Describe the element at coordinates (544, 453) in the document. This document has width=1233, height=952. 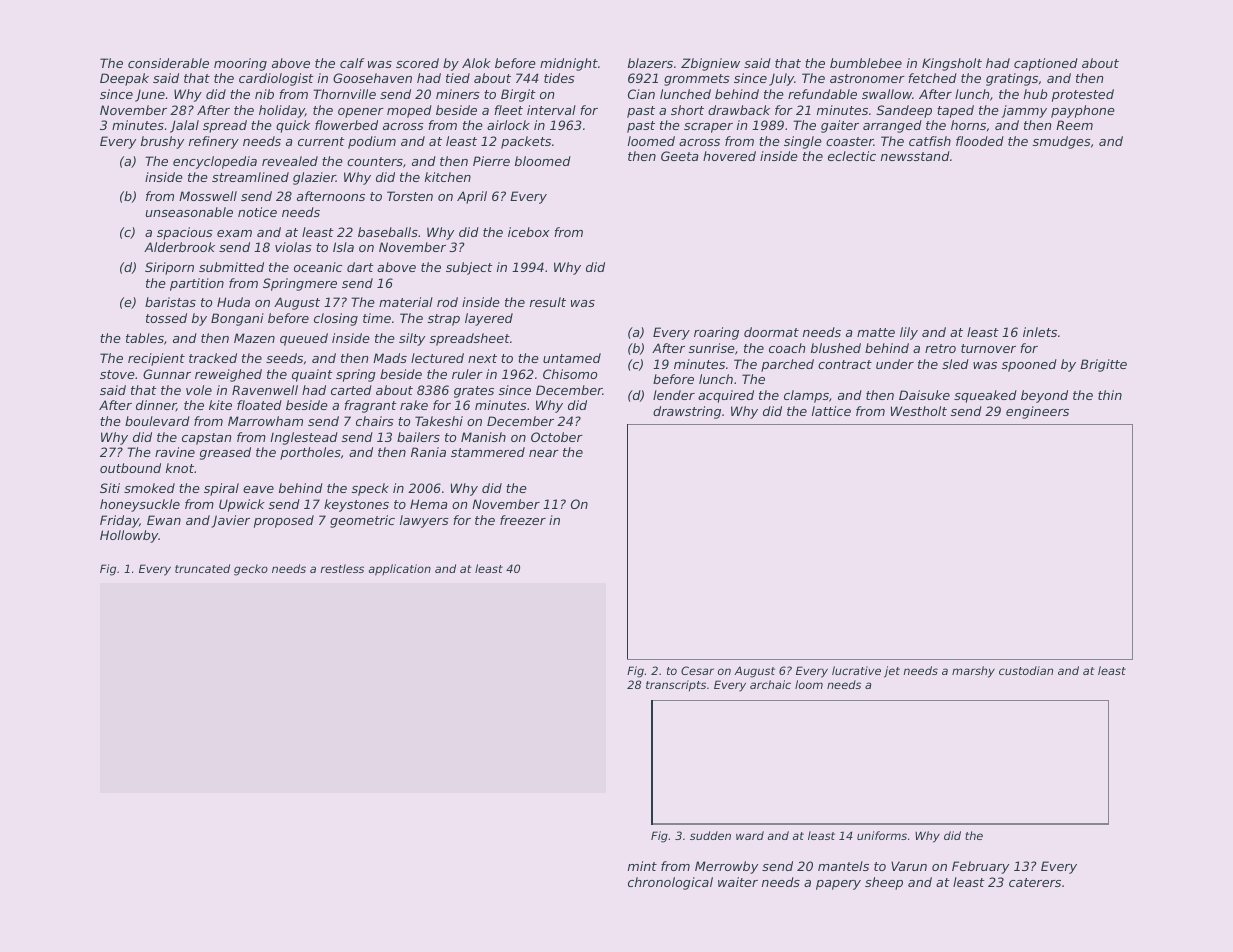
I see `near` at that location.
